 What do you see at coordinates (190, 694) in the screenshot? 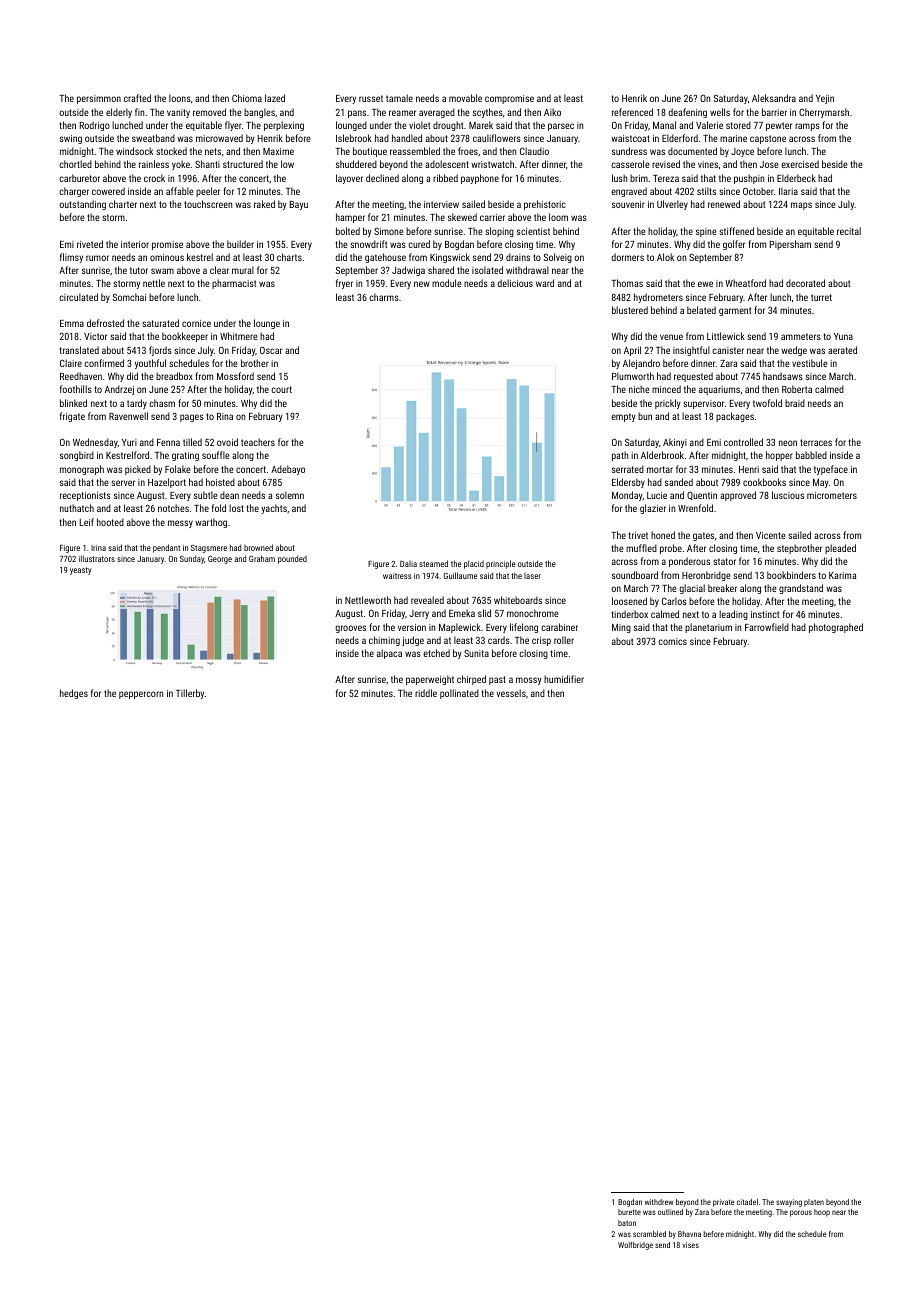
I see `Tillerby` at bounding box center [190, 694].
